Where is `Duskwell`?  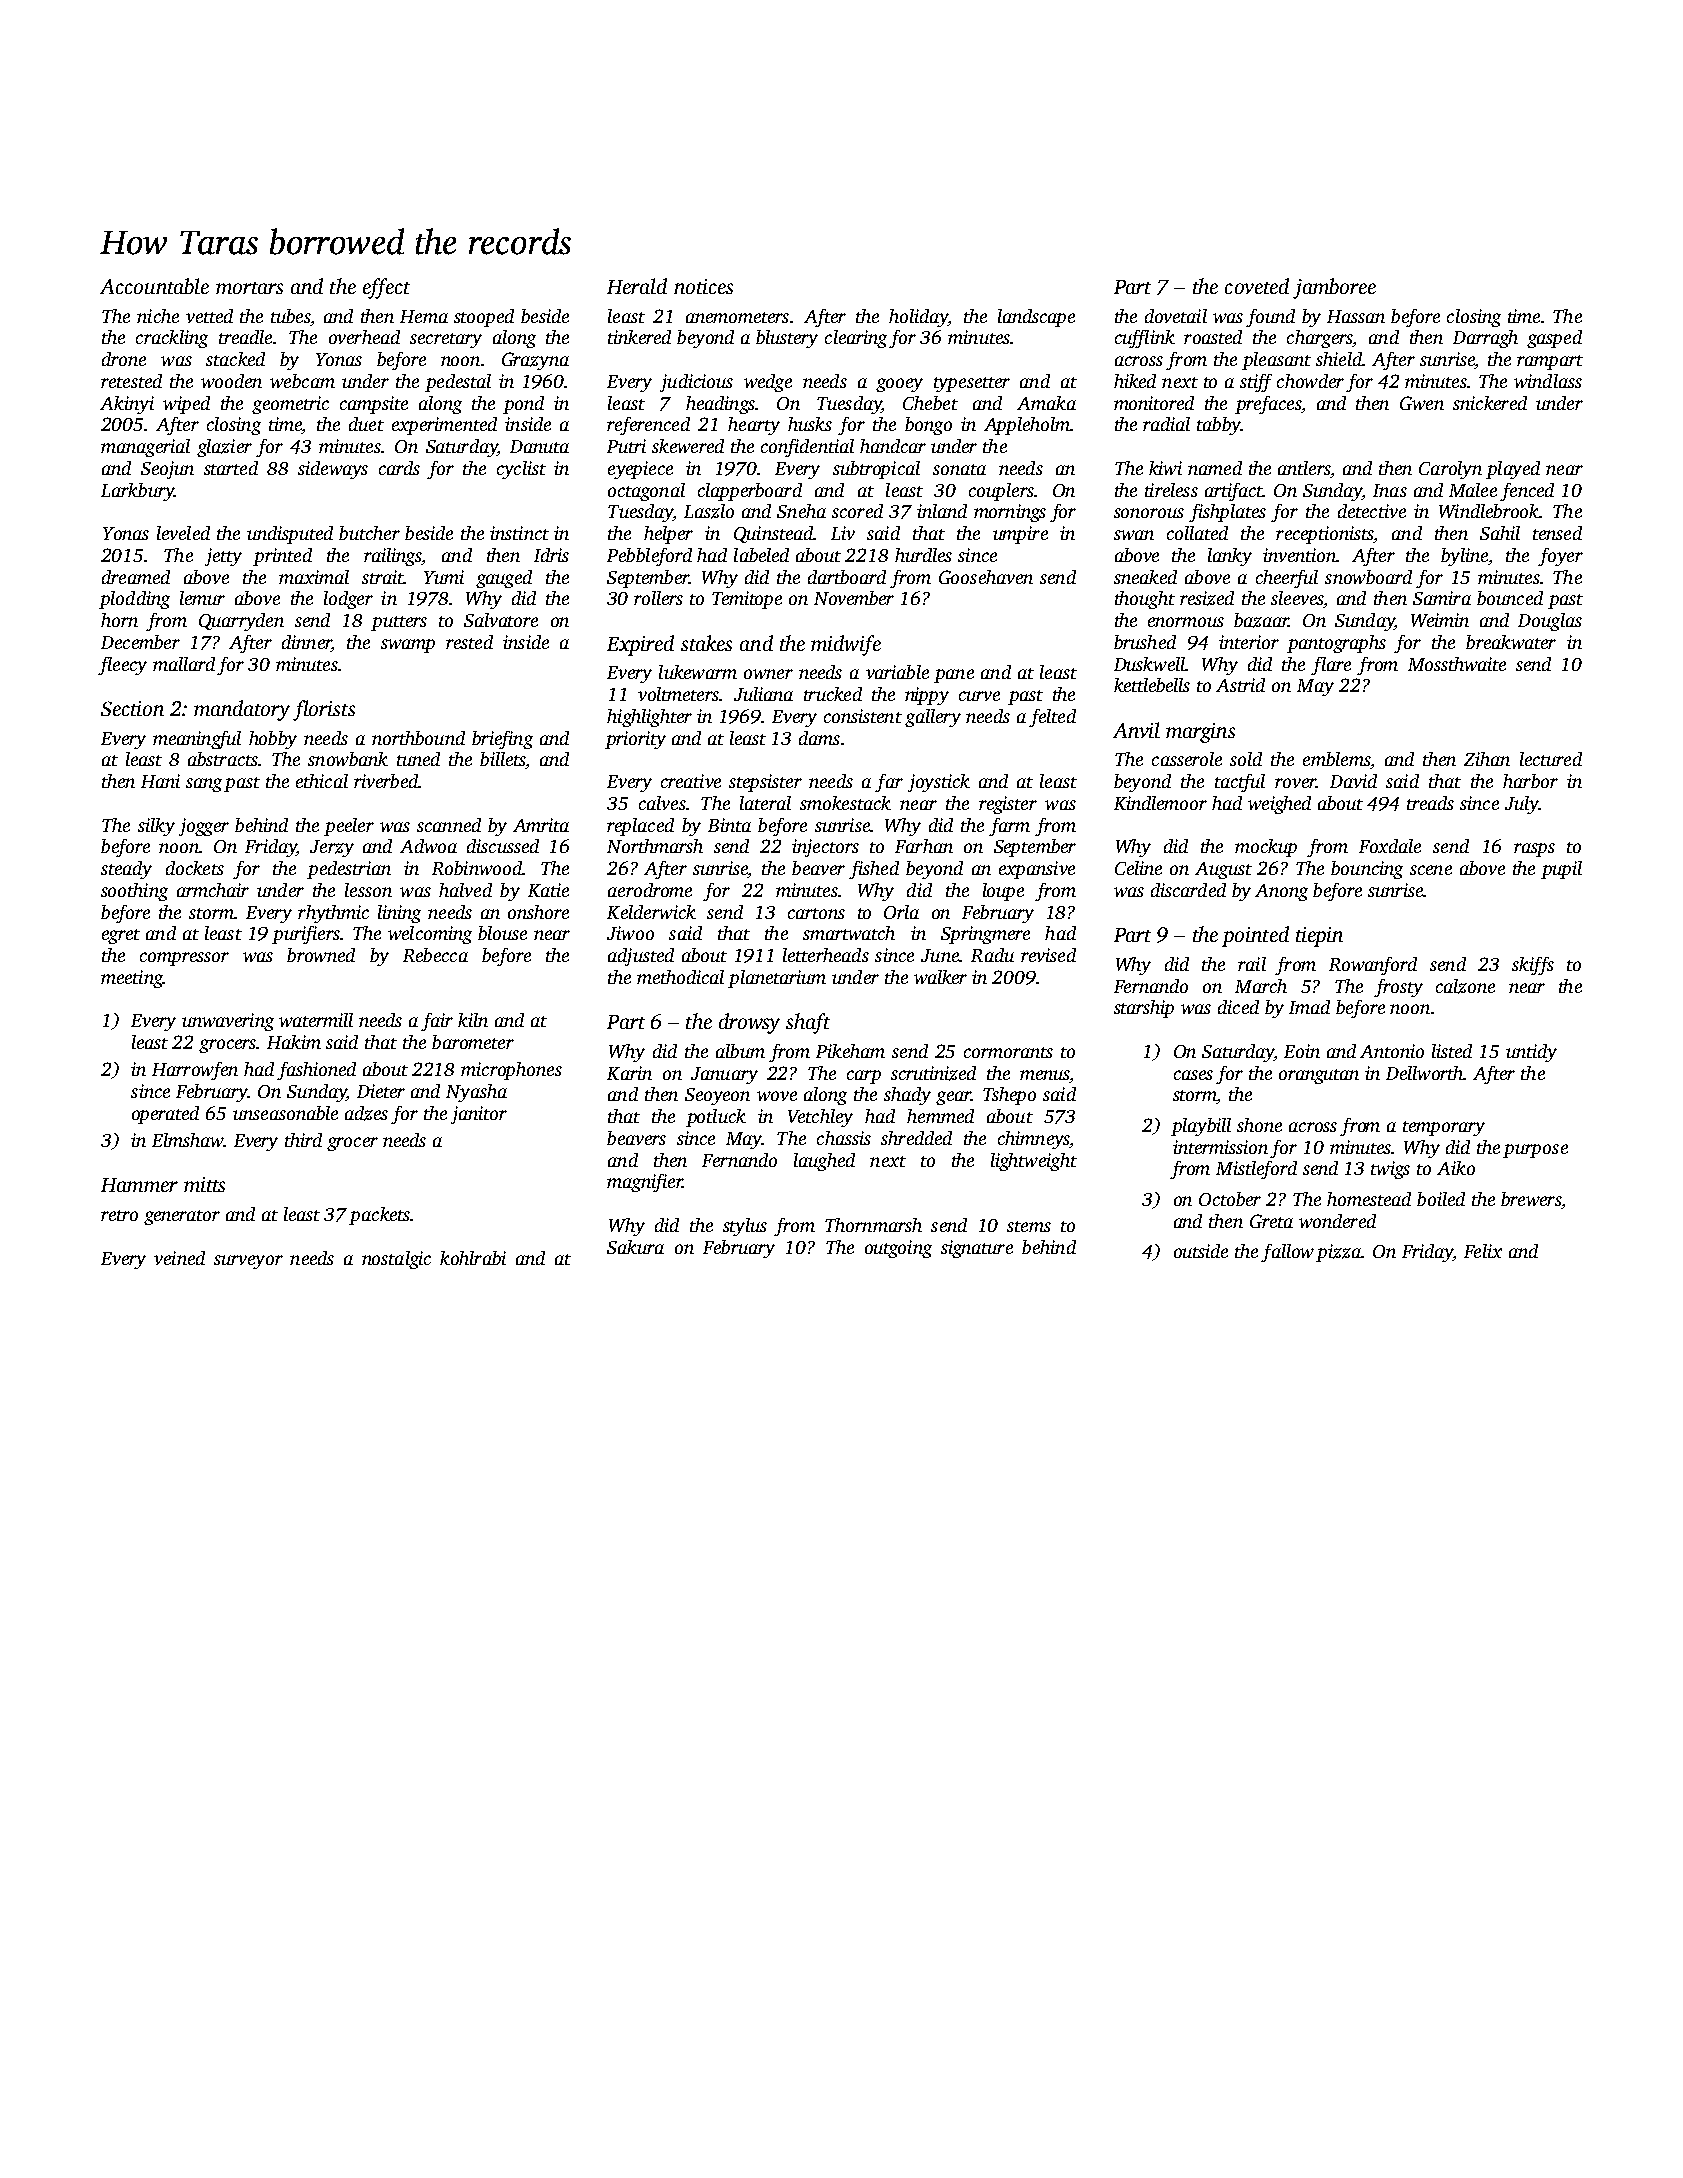
Duskwell is located at coordinates (1150, 664).
